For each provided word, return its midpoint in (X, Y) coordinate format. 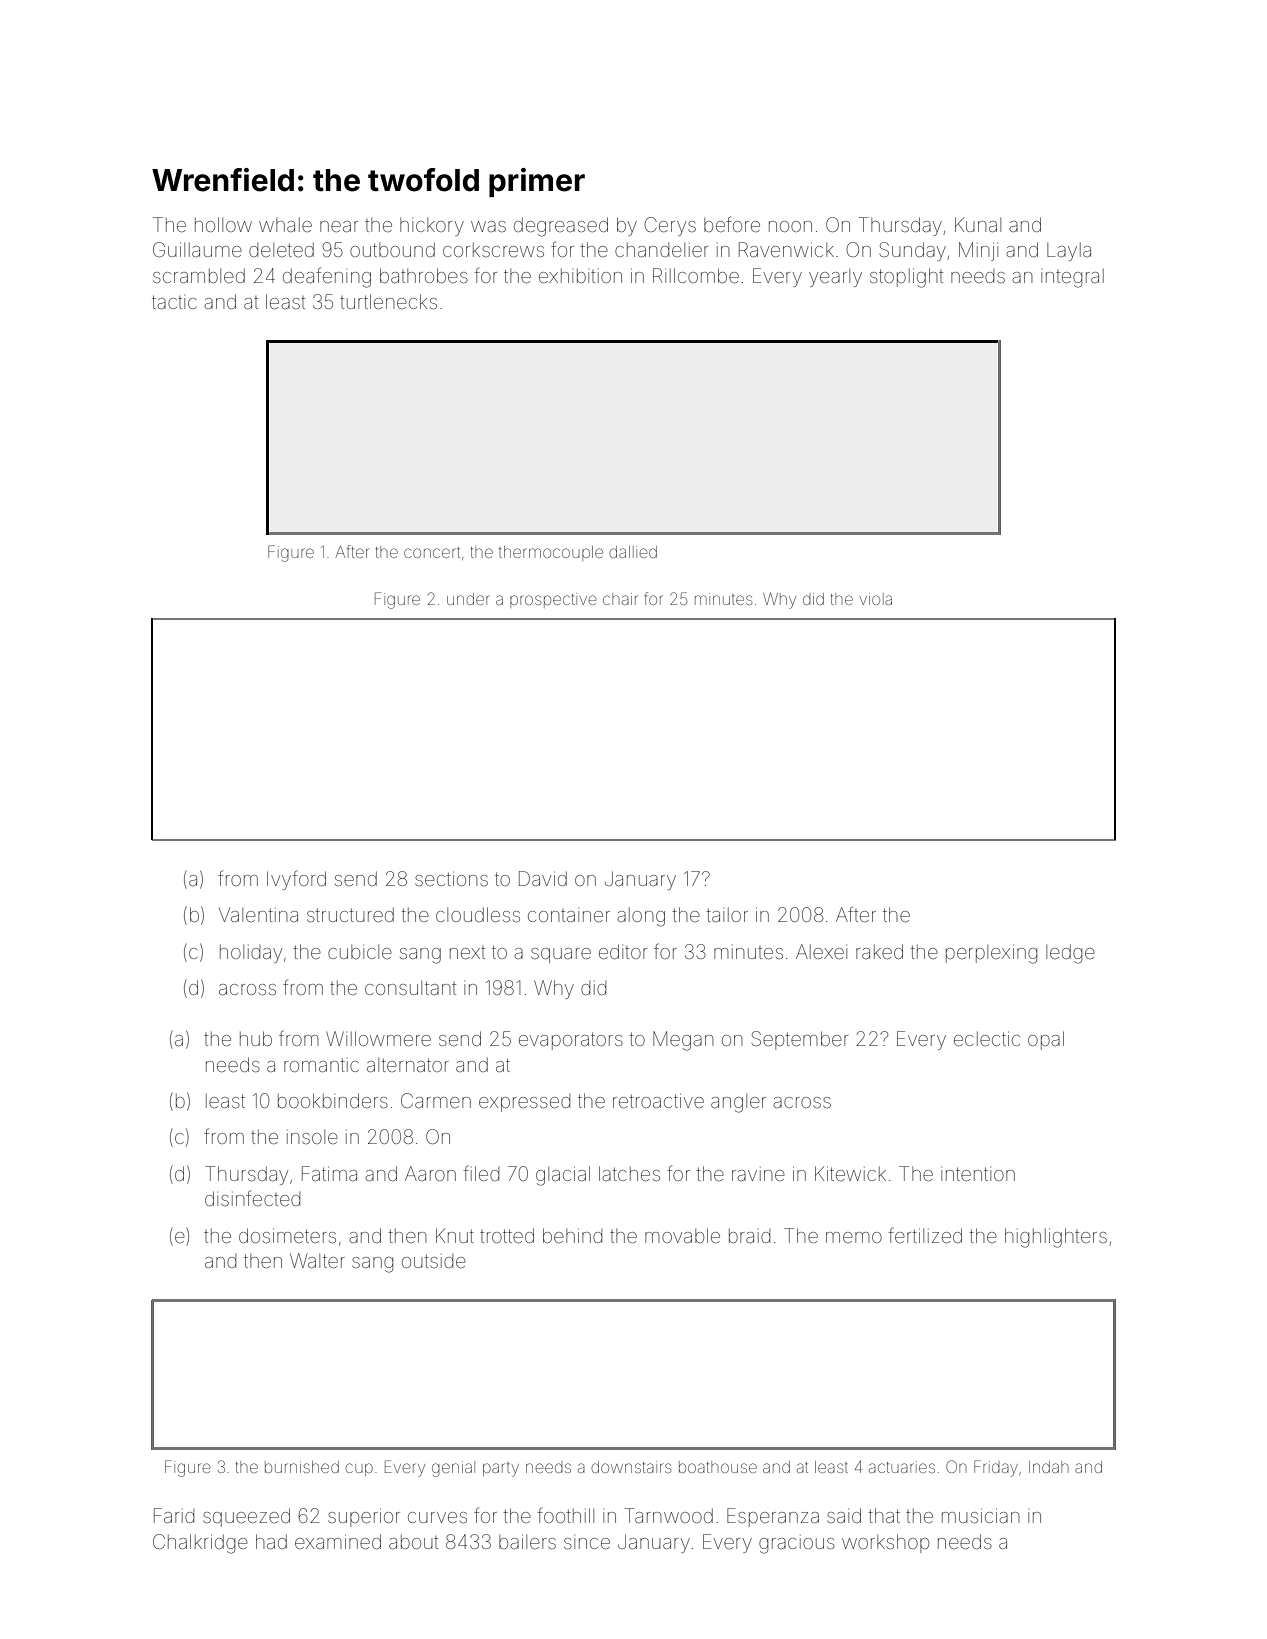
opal (1046, 1040)
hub (256, 1038)
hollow (223, 224)
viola (876, 599)
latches (629, 1173)
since (587, 1543)
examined (338, 1541)
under (468, 599)
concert (432, 552)
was (488, 226)
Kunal (978, 224)
